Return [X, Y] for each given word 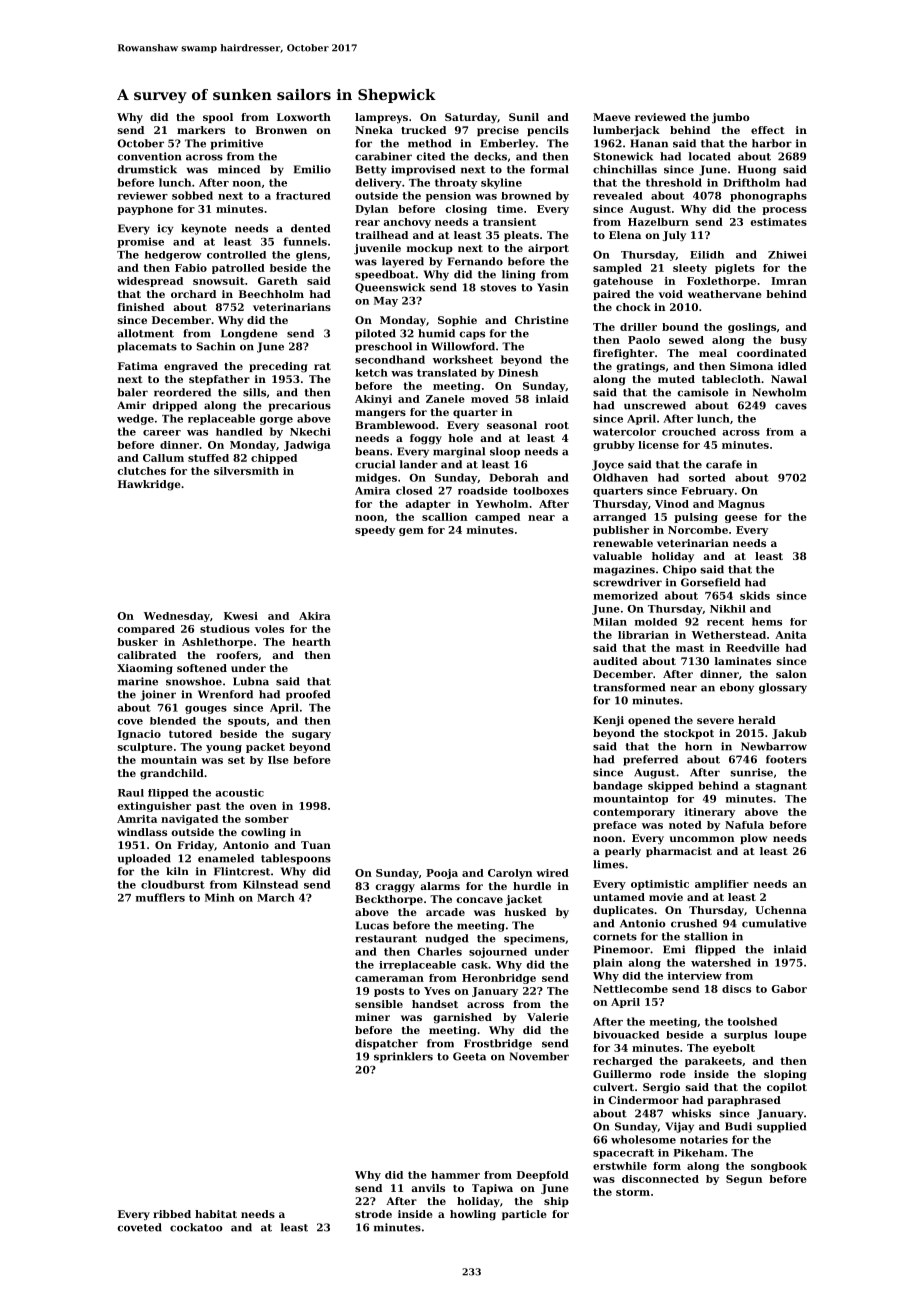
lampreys [381, 118]
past [208, 807]
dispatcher [386, 1044]
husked [525, 912]
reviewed [660, 117]
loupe [791, 1035]
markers [201, 130]
